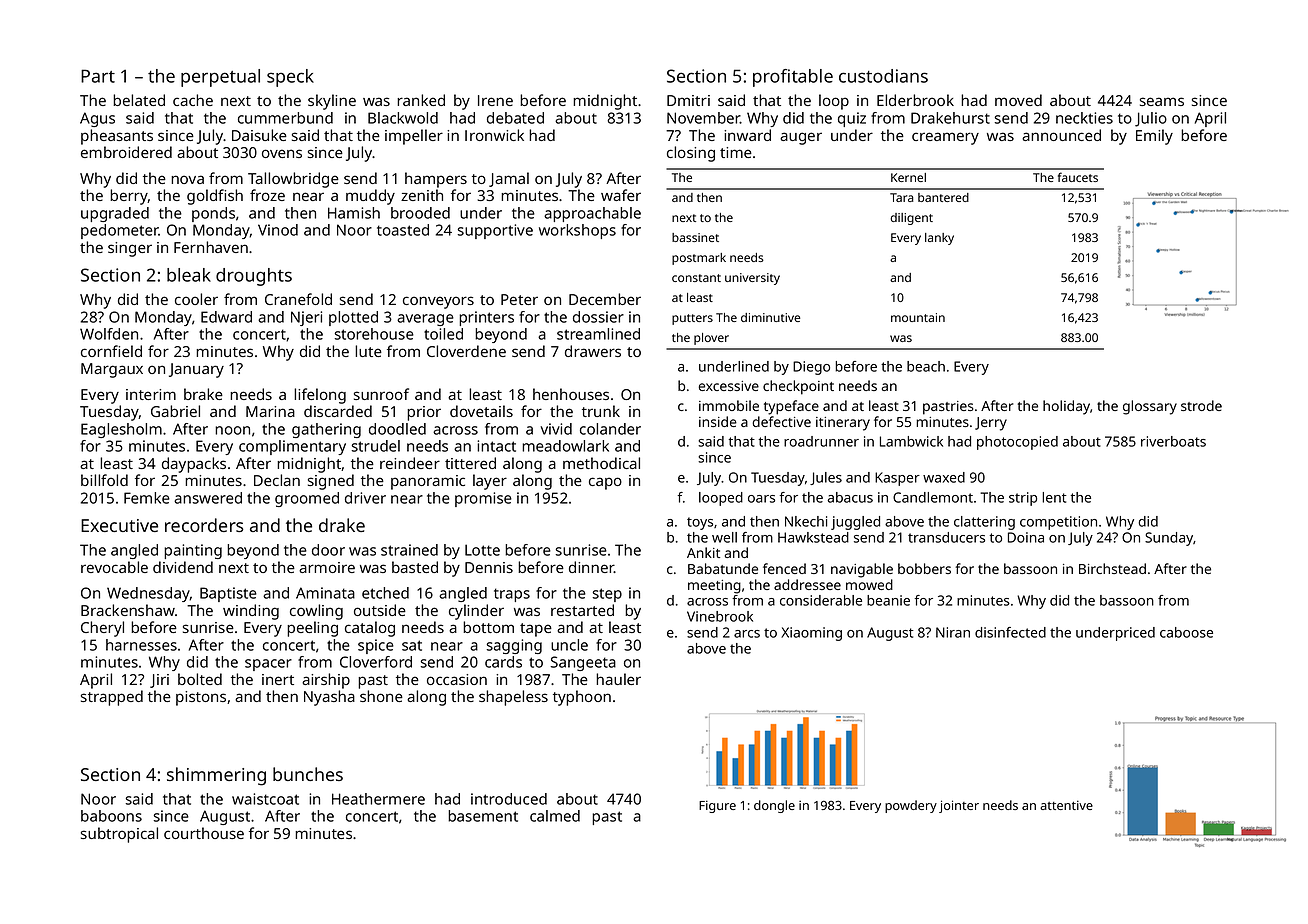 The image size is (1308, 924). I want to click on courthouse, so click(204, 833).
